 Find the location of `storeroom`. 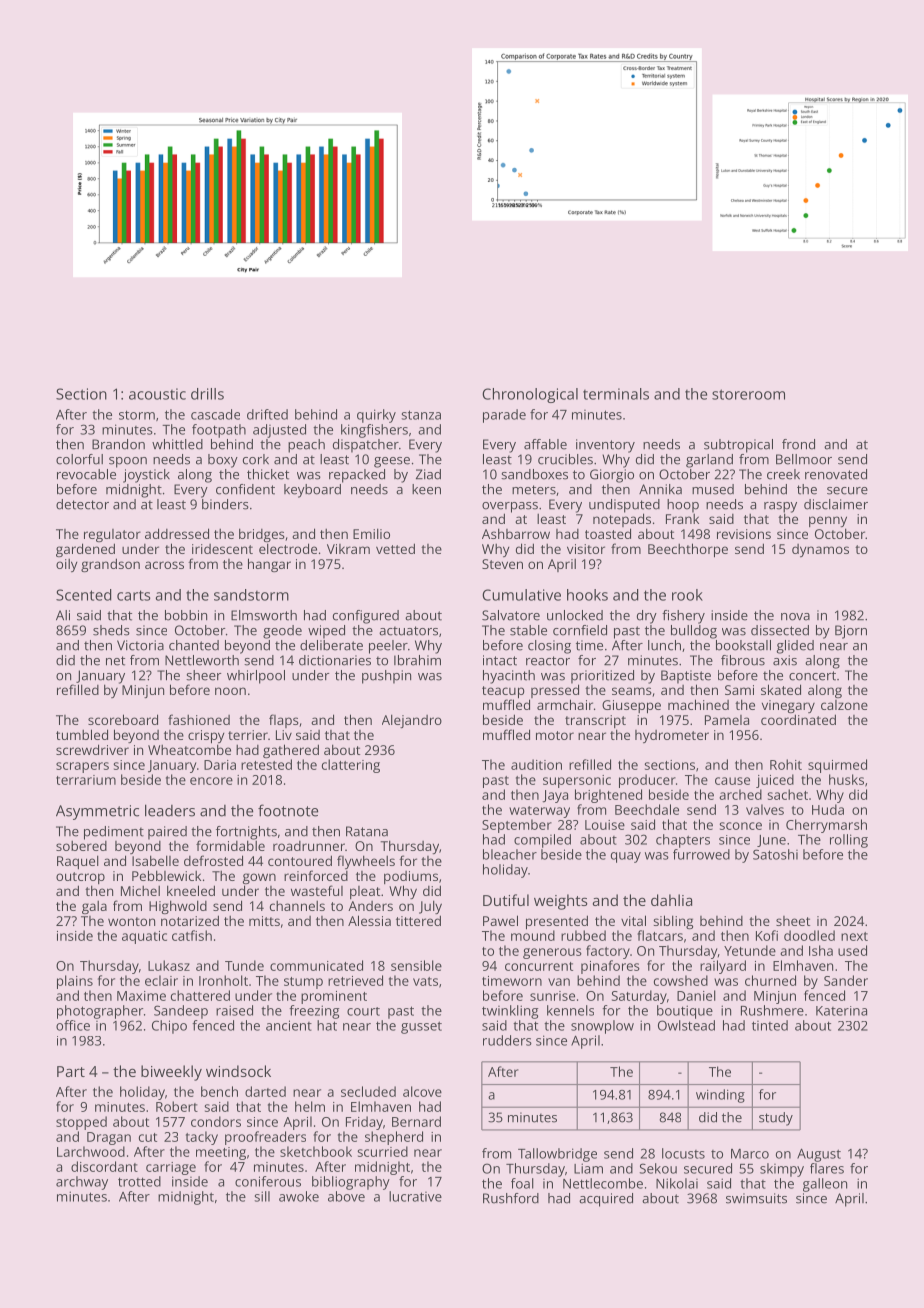

storeroom is located at coordinates (748, 394).
